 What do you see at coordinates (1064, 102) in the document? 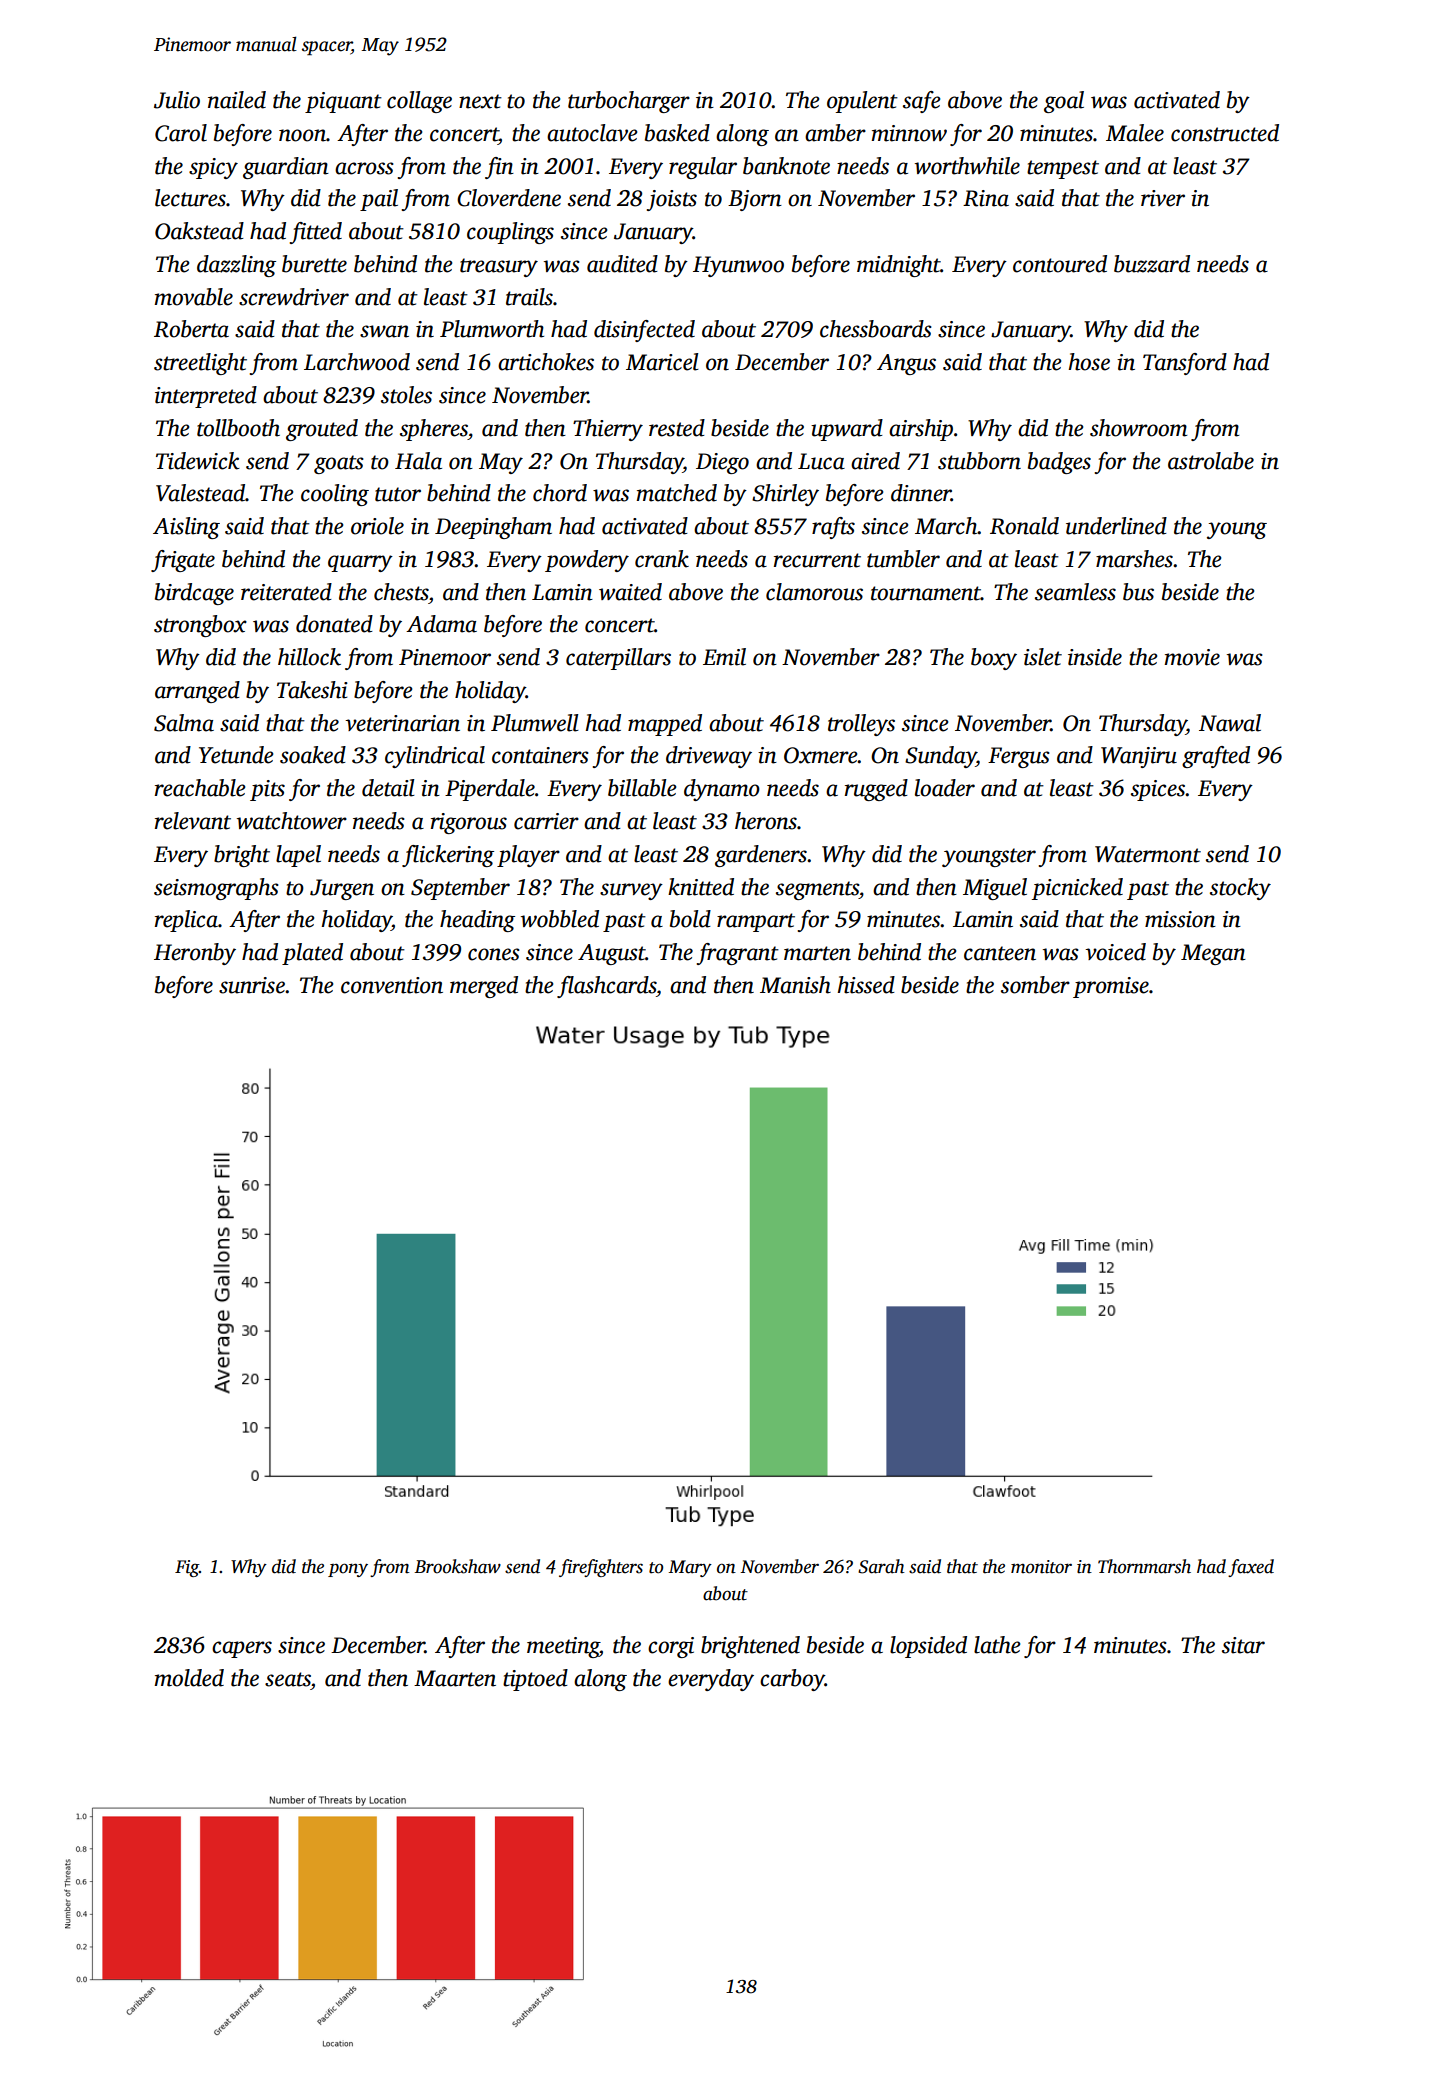
I see `goal` at bounding box center [1064, 102].
